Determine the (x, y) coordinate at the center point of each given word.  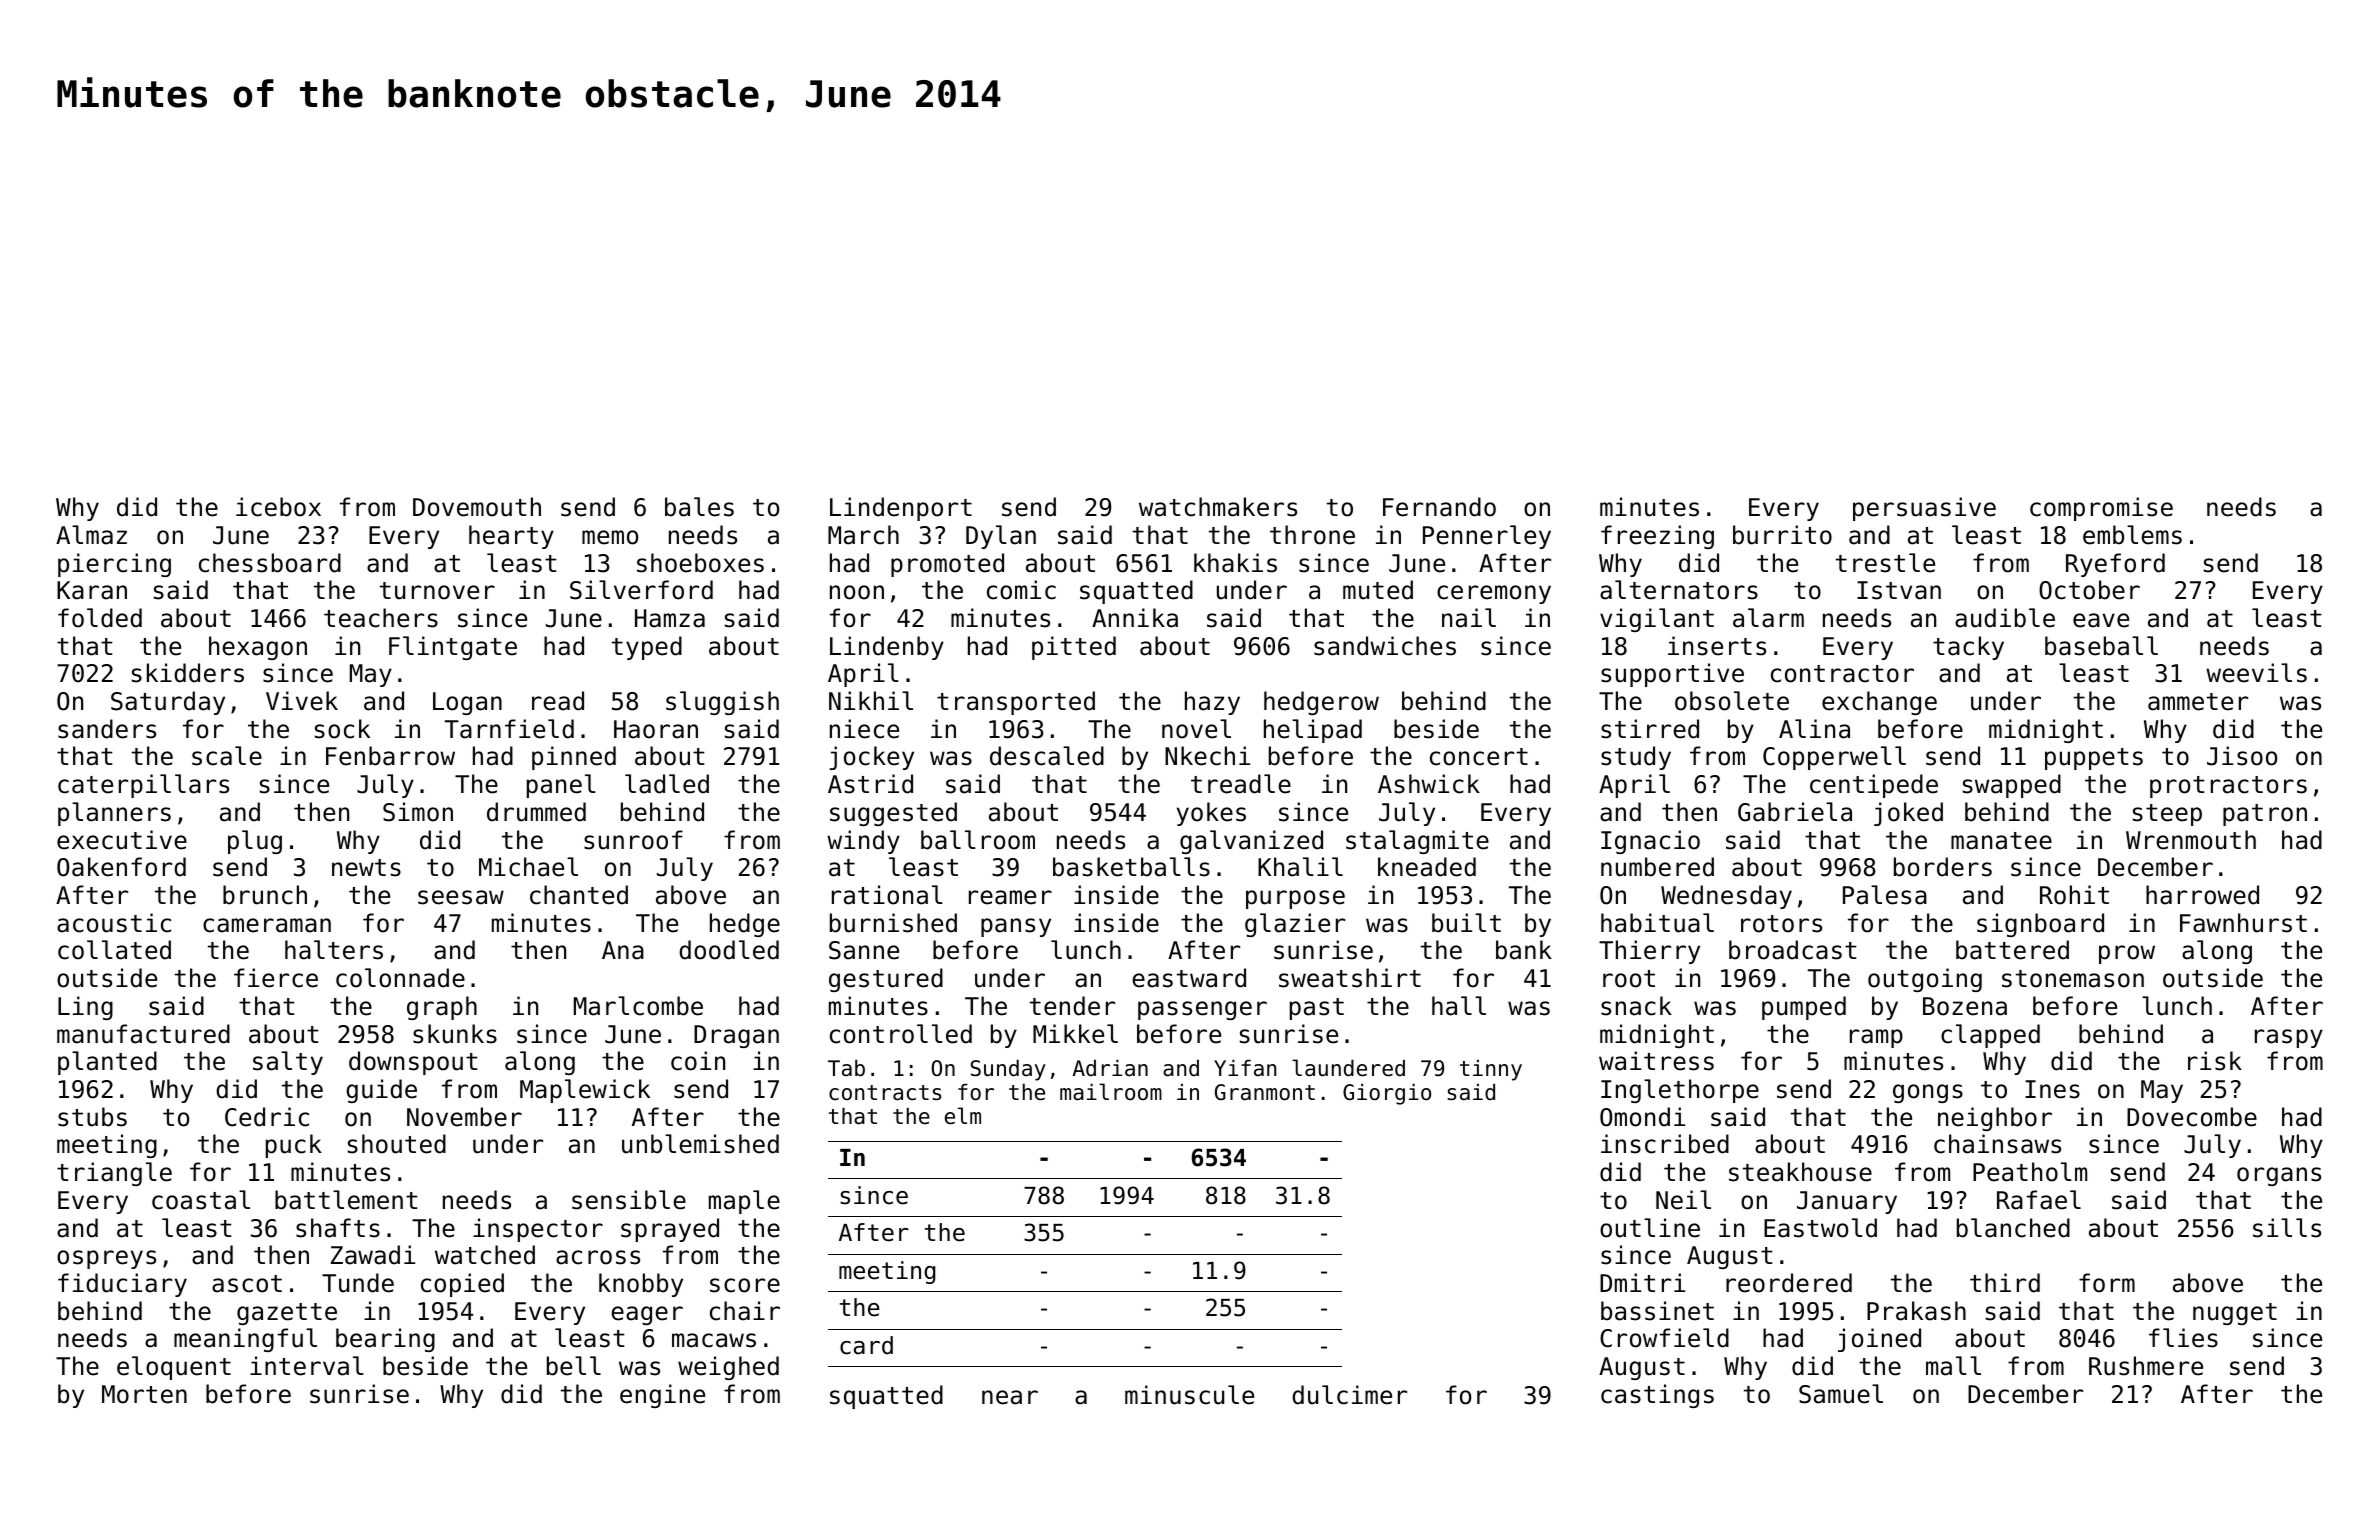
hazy (1212, 703)
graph (442, 1008)
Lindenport (901, 509)
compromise (2101, 509)
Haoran (656, 729)
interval (307, 1366)
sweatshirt (1350, 978)
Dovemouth (477, 507)
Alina (1814, 729)
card (866, 1345)
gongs (1928, 1093)
